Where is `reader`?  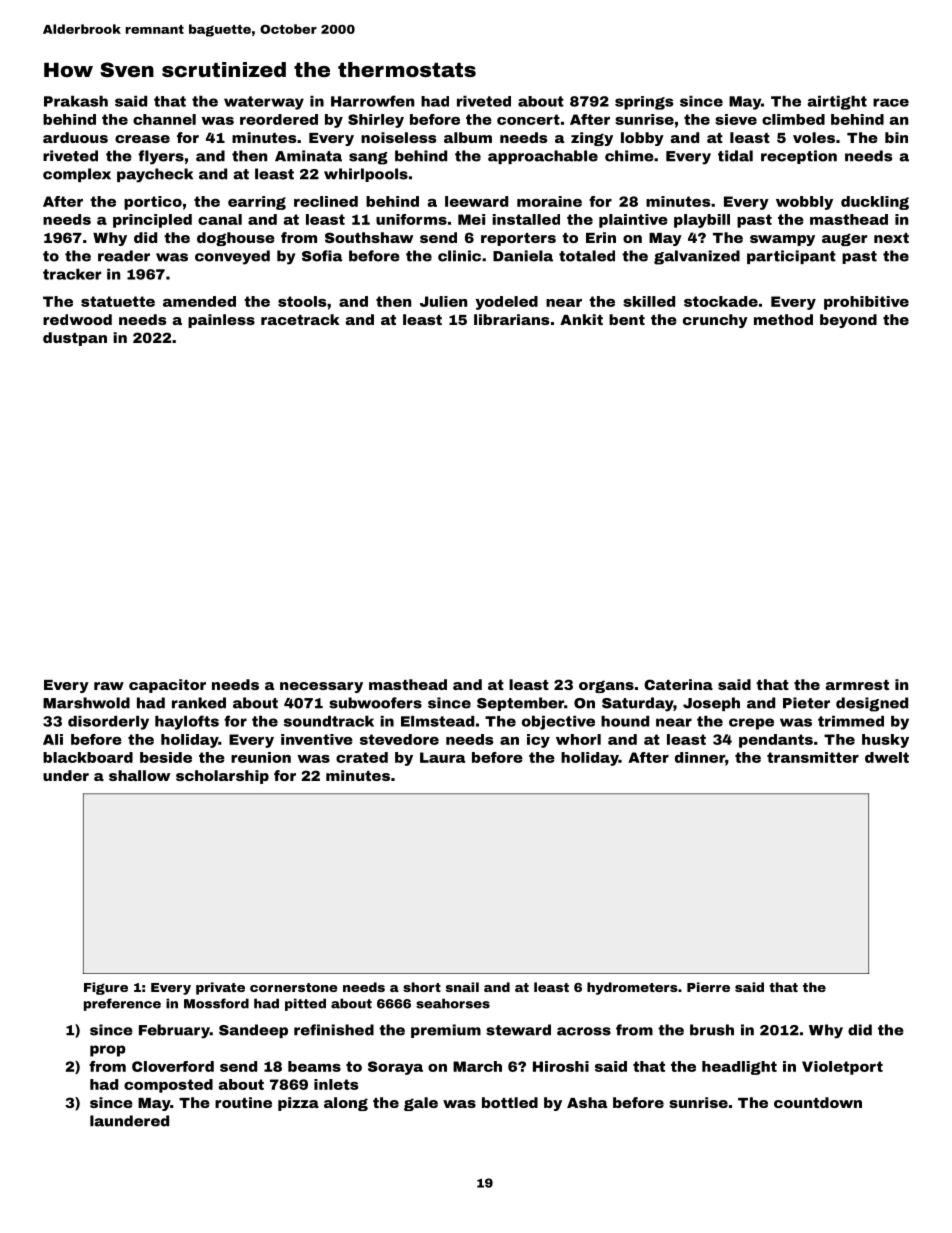
reader is located at coordinates (124, 256).
